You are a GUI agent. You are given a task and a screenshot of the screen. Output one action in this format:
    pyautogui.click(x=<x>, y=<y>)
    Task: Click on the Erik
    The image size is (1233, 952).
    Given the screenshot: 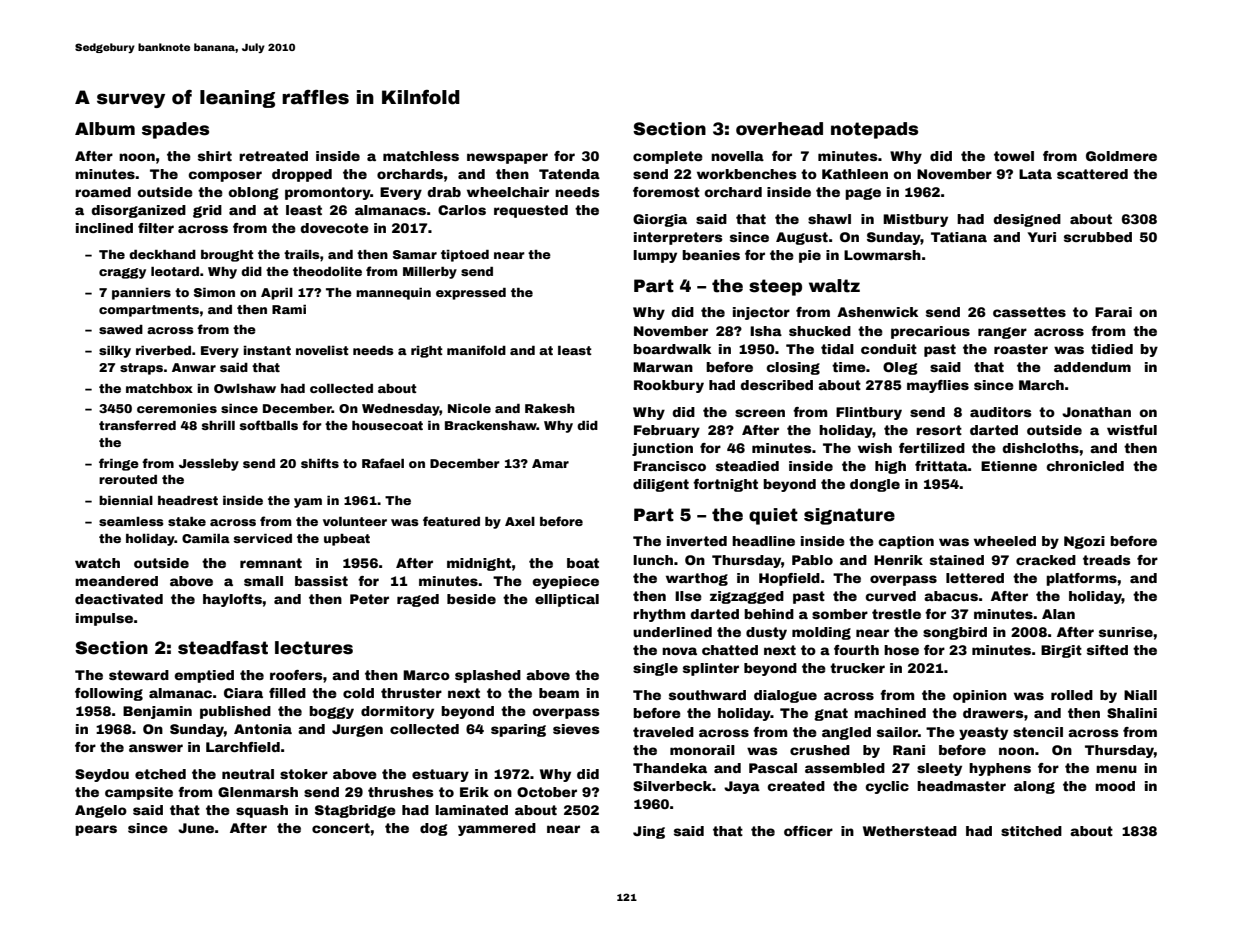 What is the action you would take?
    pyautogui.click(x=474, y=792)
